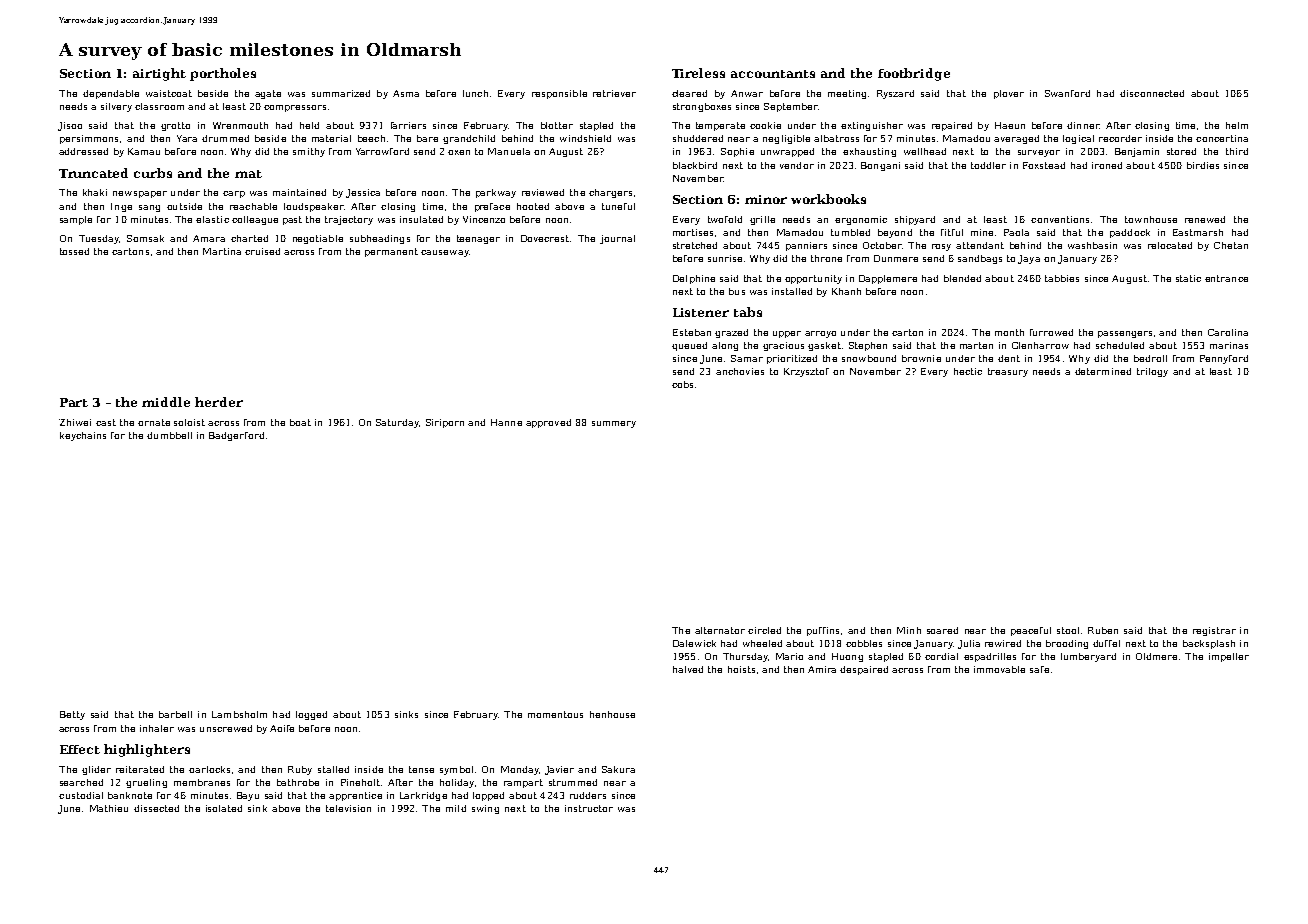 This image has height=924, width=1308. Describe the element at coordinates (109, 808) in the image. I see `Mathieu` at that location.
